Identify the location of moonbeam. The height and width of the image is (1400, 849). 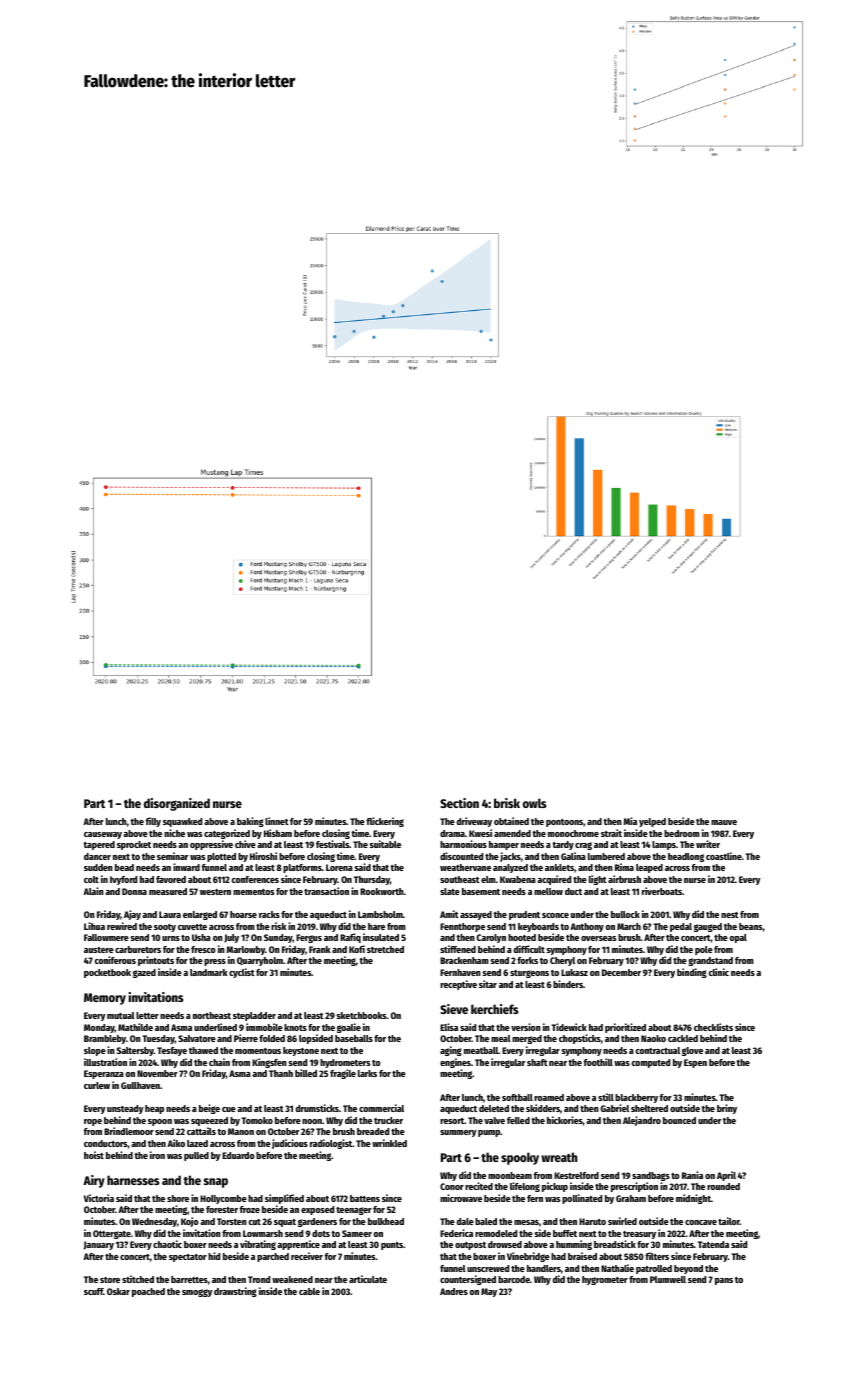
(510, 1175).
